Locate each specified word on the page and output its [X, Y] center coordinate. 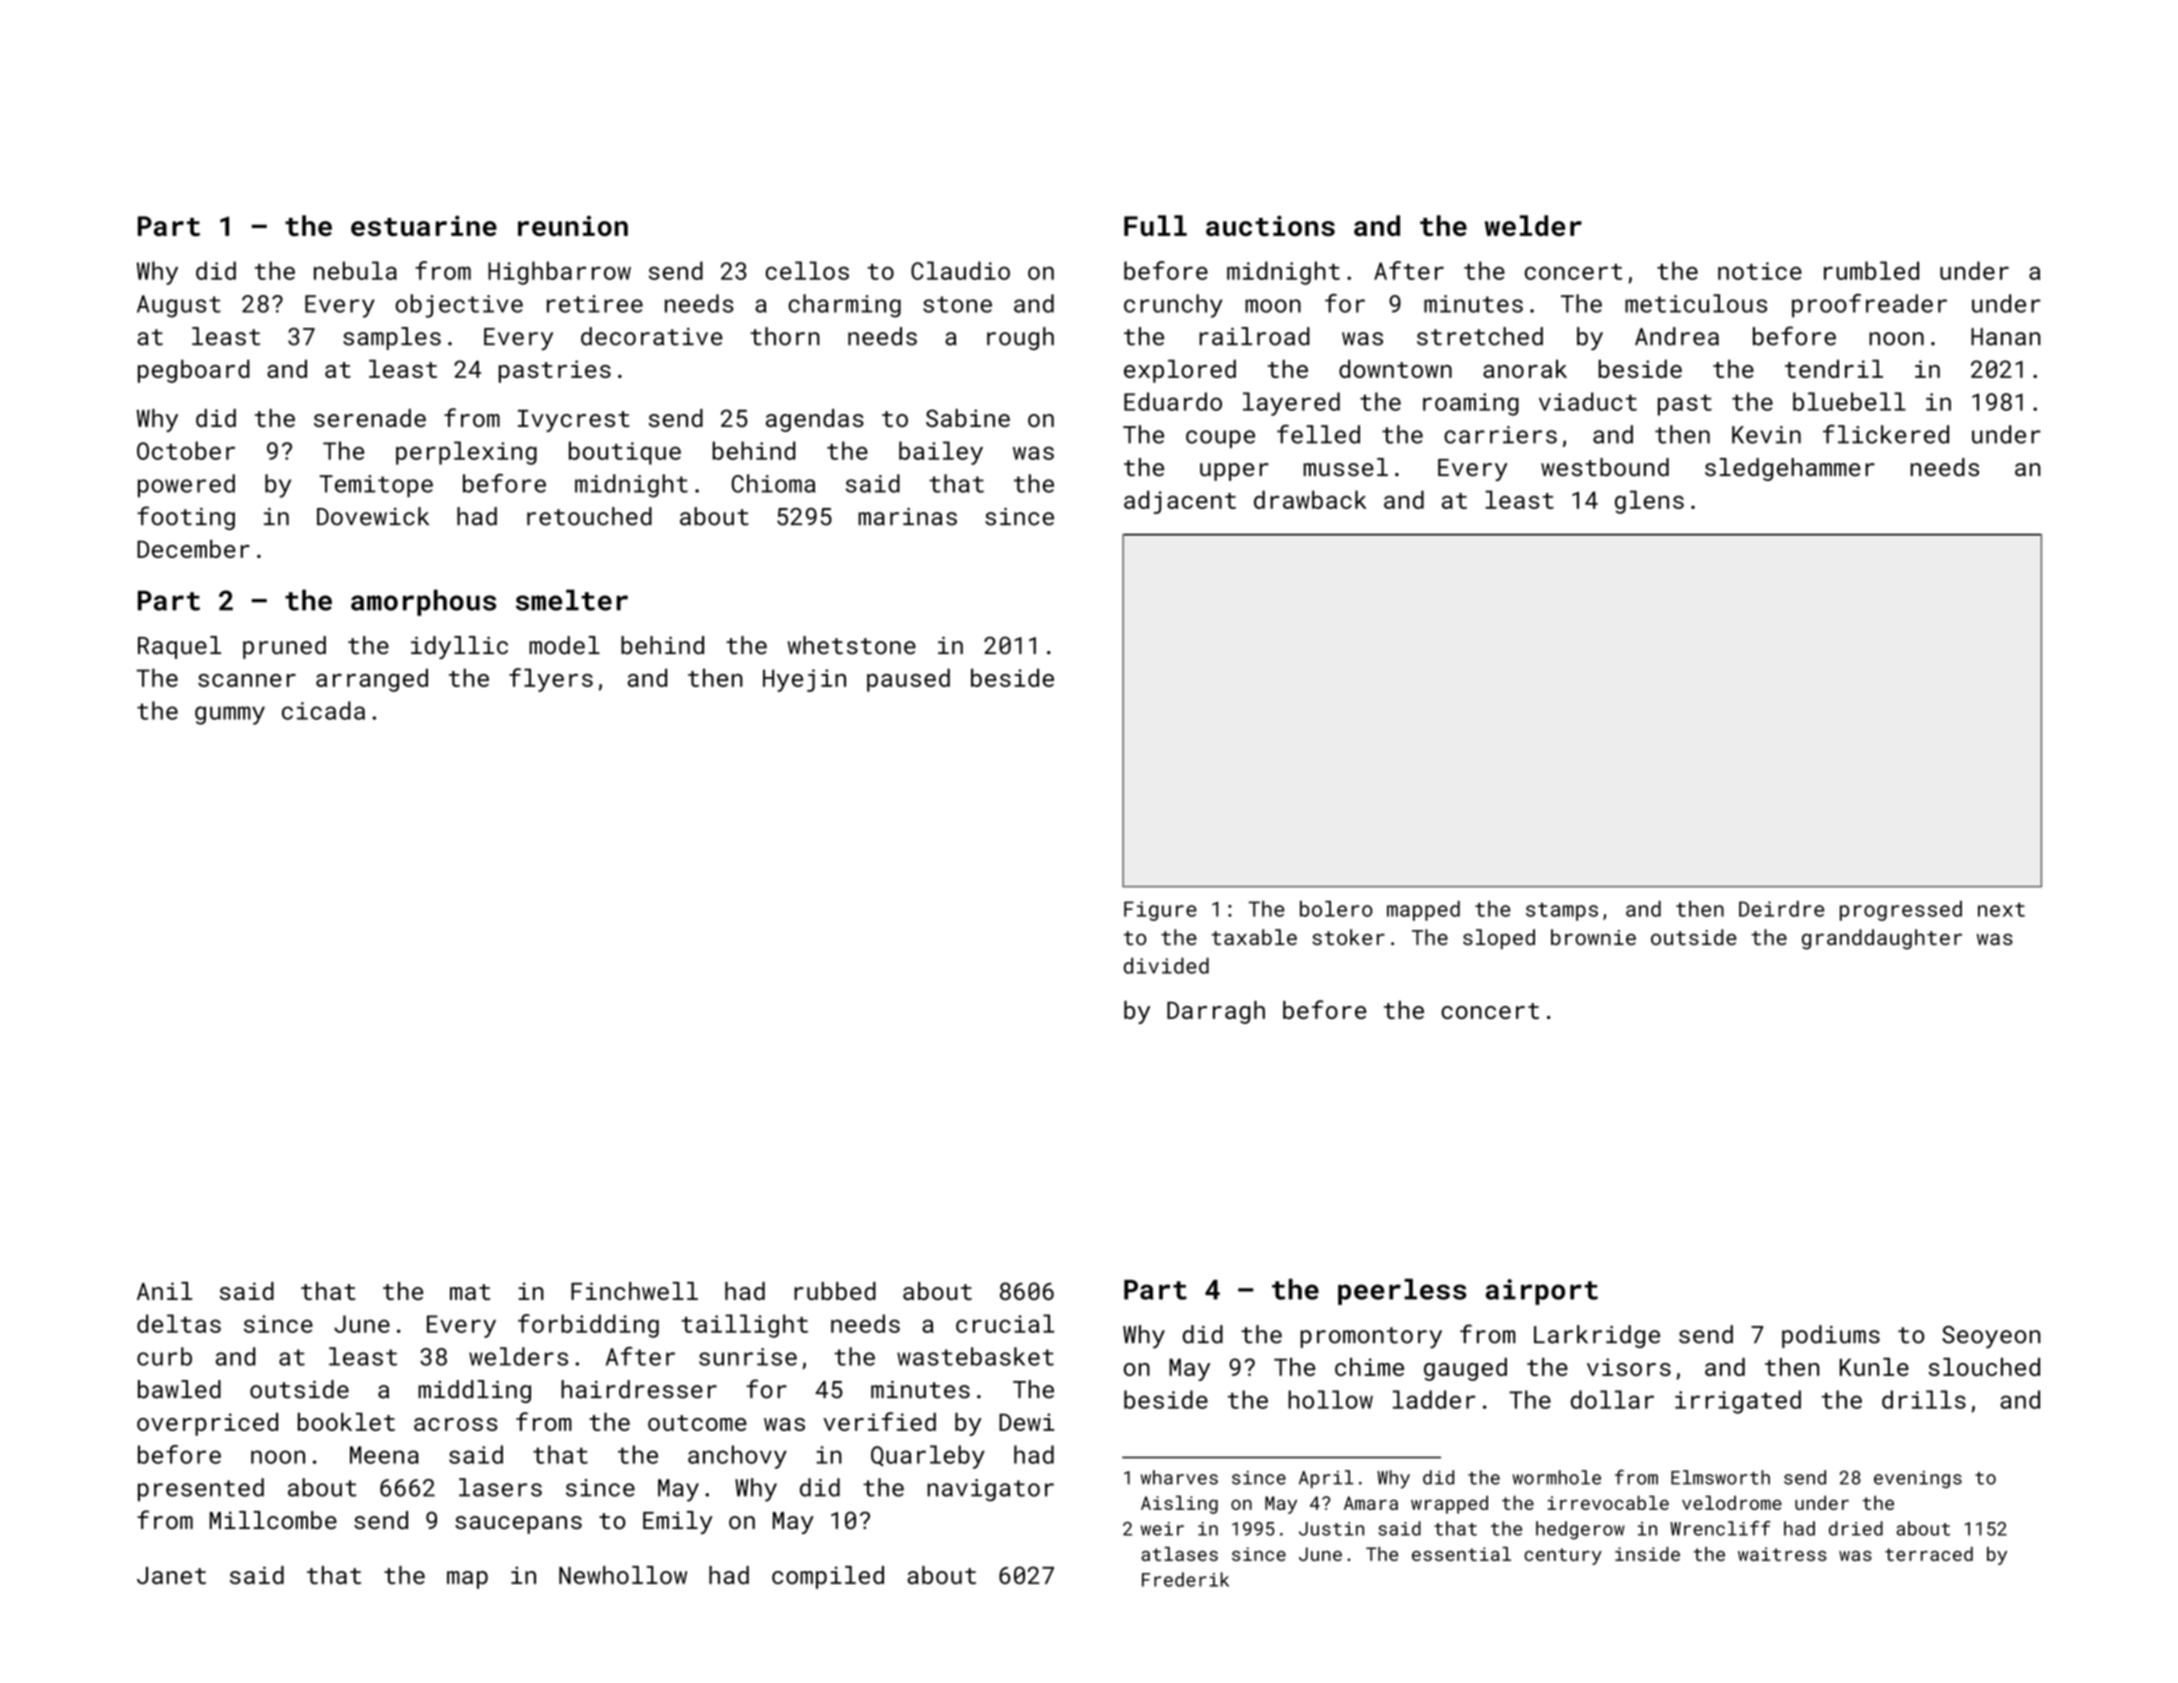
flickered [1886, 434]
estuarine [424, 225]
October [186, 450]
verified [879, 1421]
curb [164, 1356]
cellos [807, 270]
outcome [697, 1423]
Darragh [1216, 1012]
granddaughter [1882, 939]
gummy [230, 715]
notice [1760, 271]
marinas [907, 517]
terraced [1929, 1554]
